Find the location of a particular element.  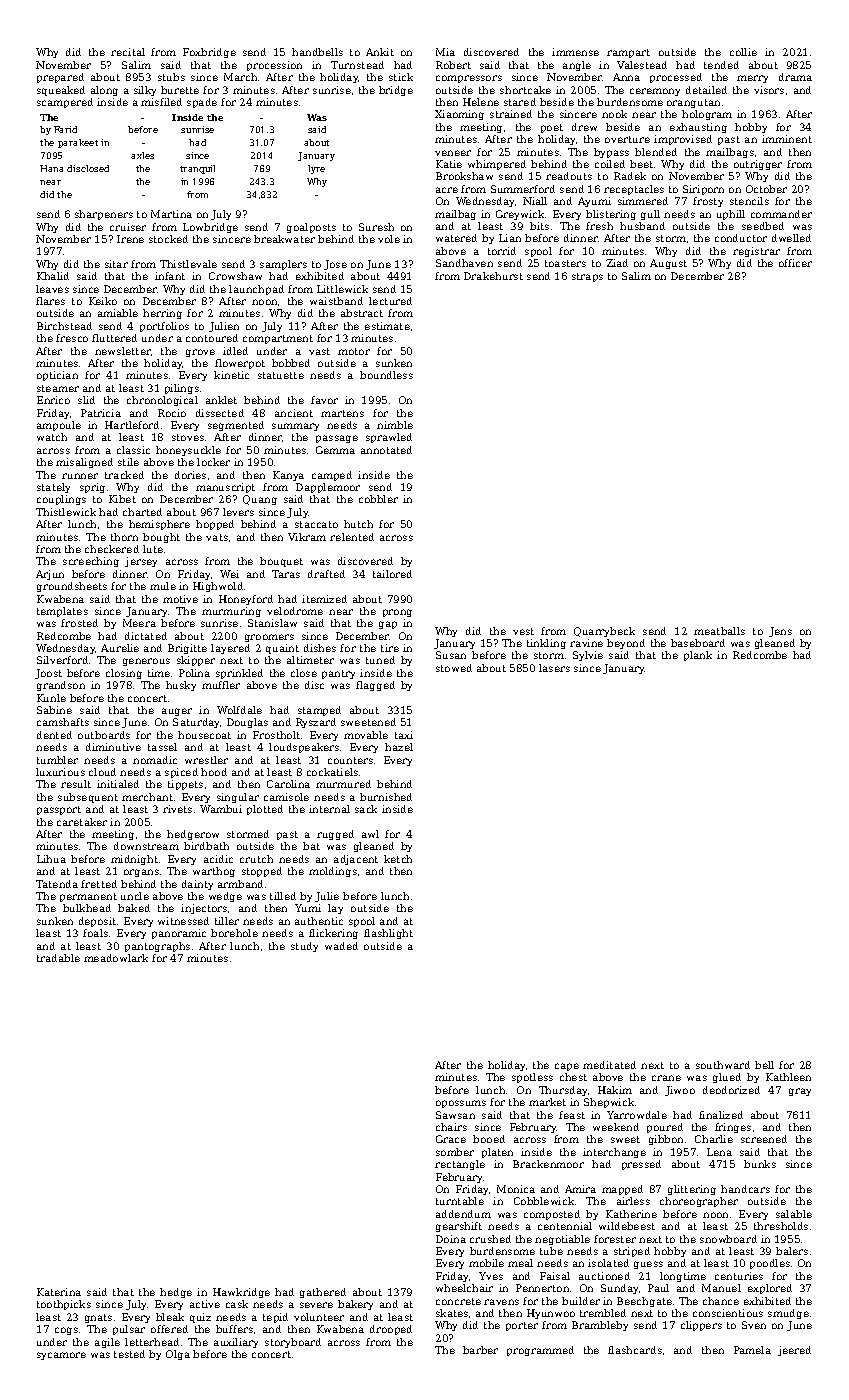

Olga is located at coordinates (178, 1355).
